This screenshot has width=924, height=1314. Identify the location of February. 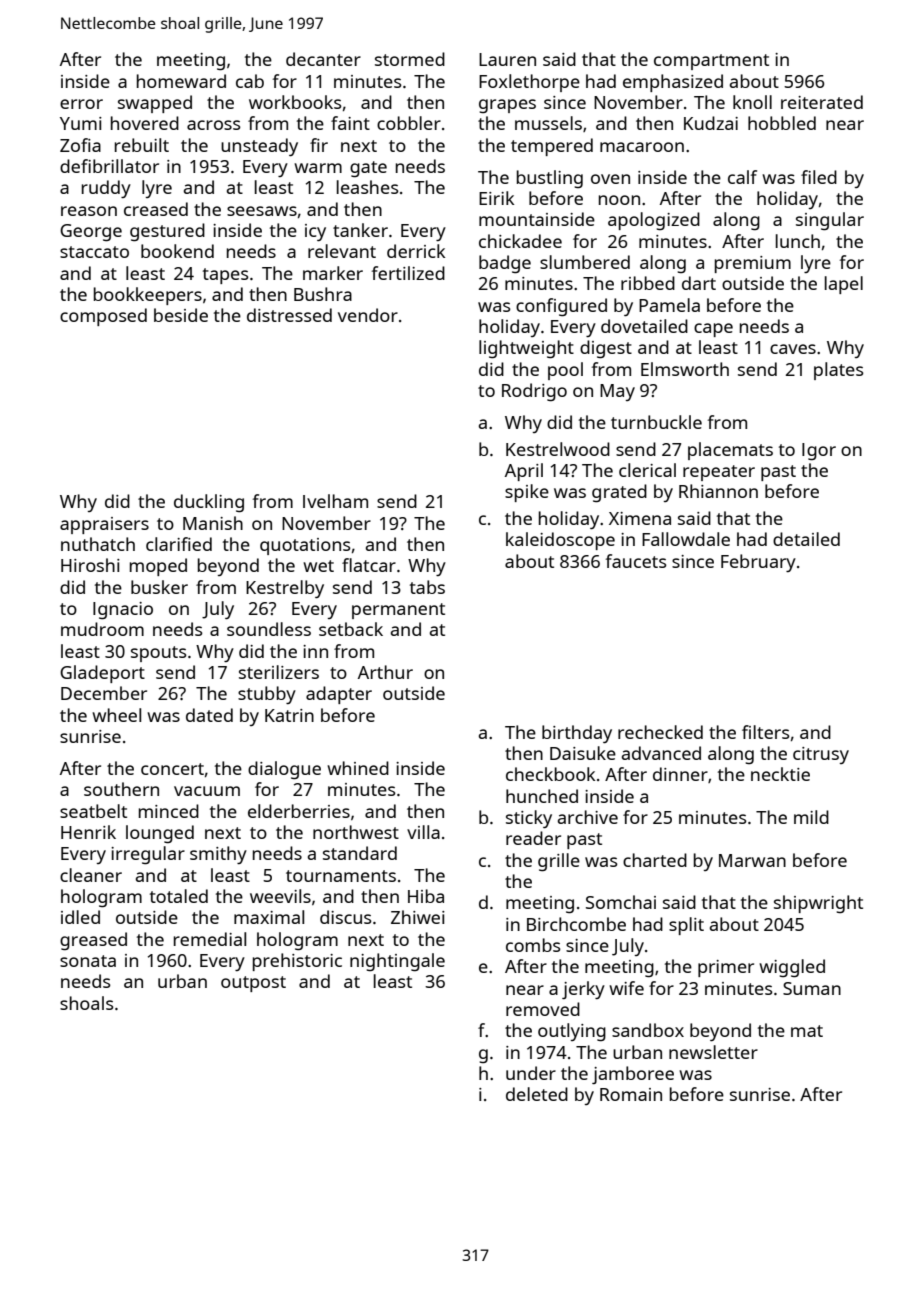
(758, 563).
